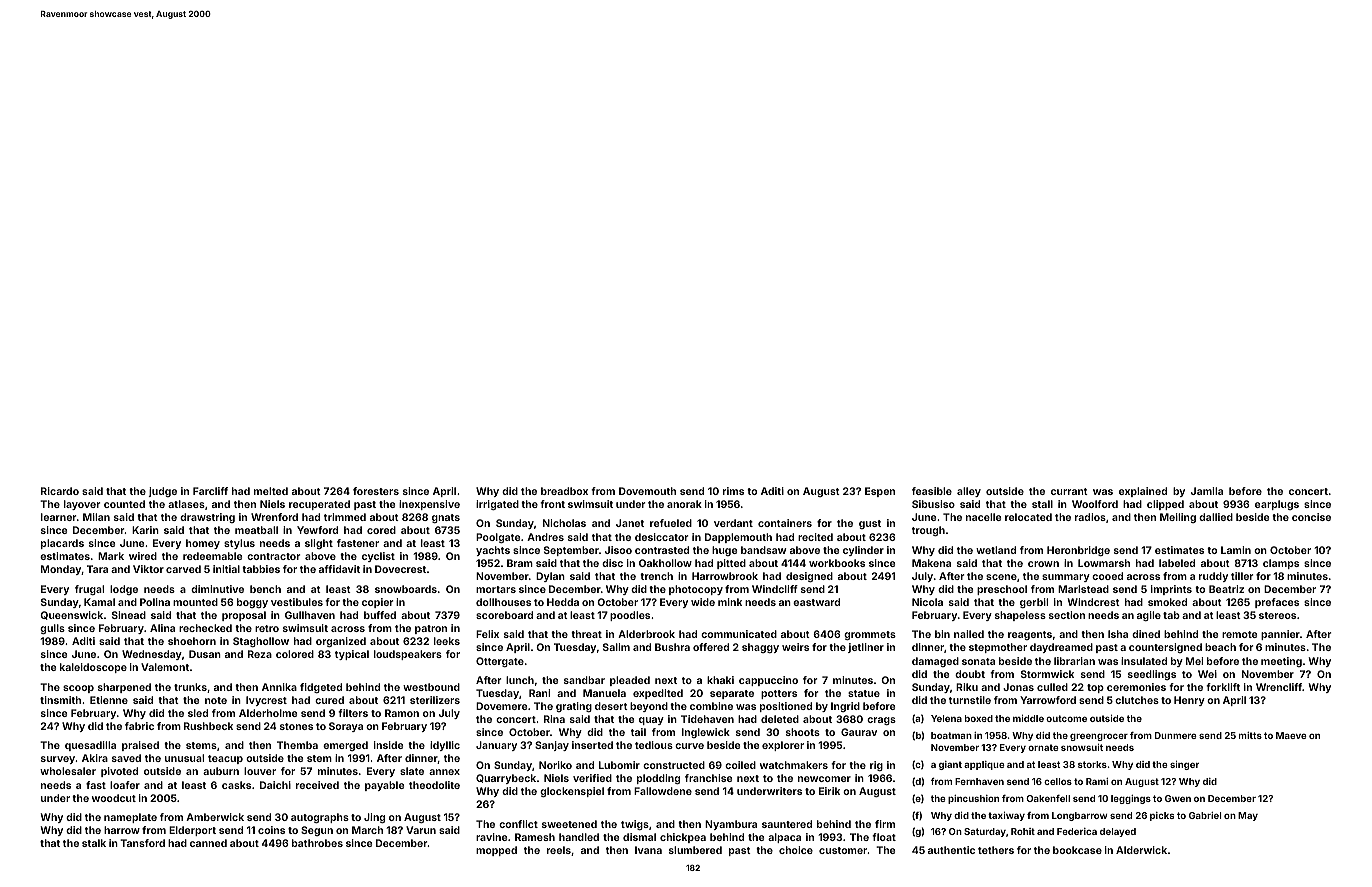 The image size is (1372, 887). I want to click on stalk, so click(94, 843).
